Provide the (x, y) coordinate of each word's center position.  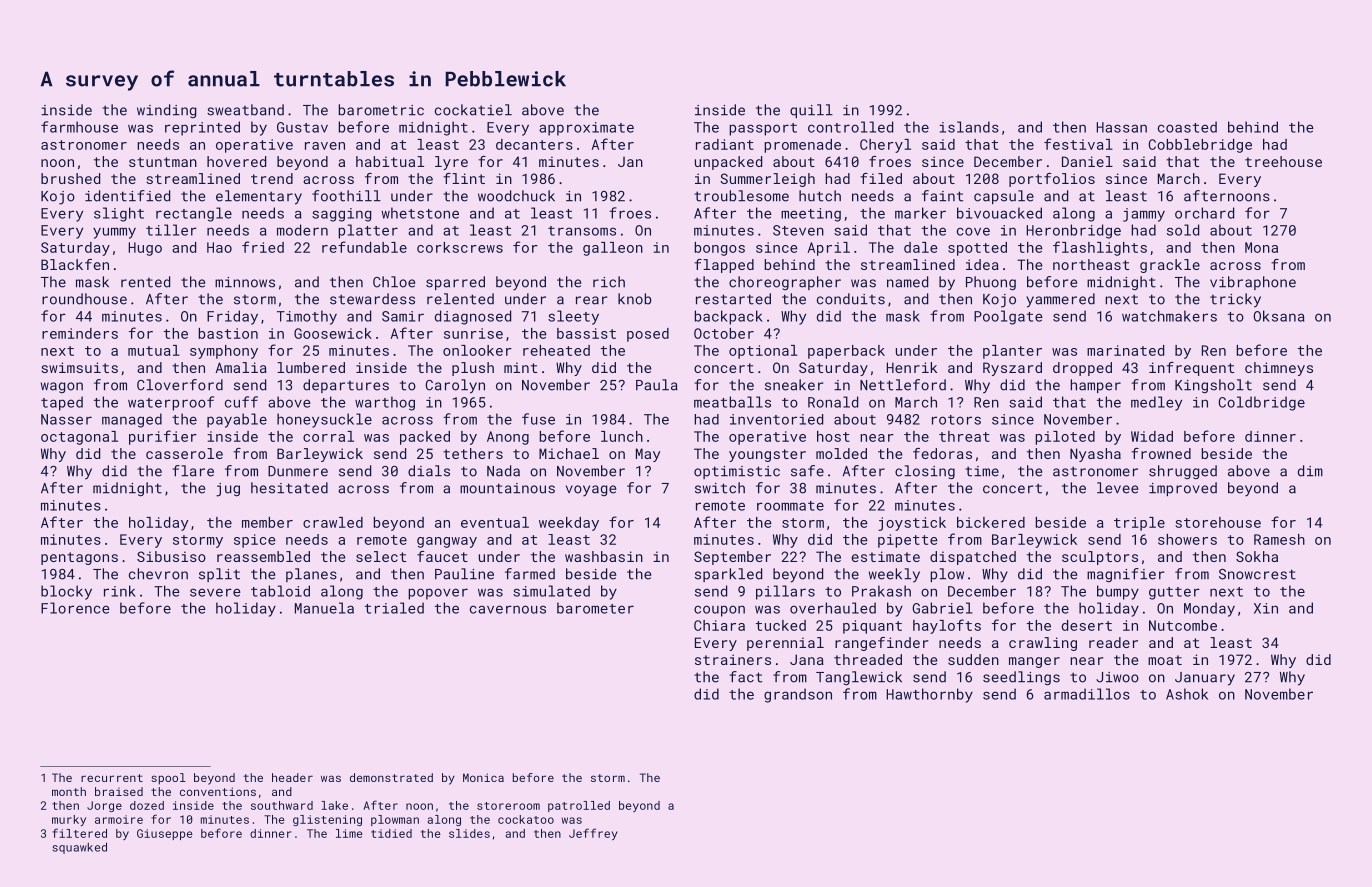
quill (811, 111)
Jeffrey (593, 834)
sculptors (1100, 558)
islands (969, 127)
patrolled (579, 806)
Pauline (464, 574)
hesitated (289, 488)
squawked (80, 848)
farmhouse (79, 127)
